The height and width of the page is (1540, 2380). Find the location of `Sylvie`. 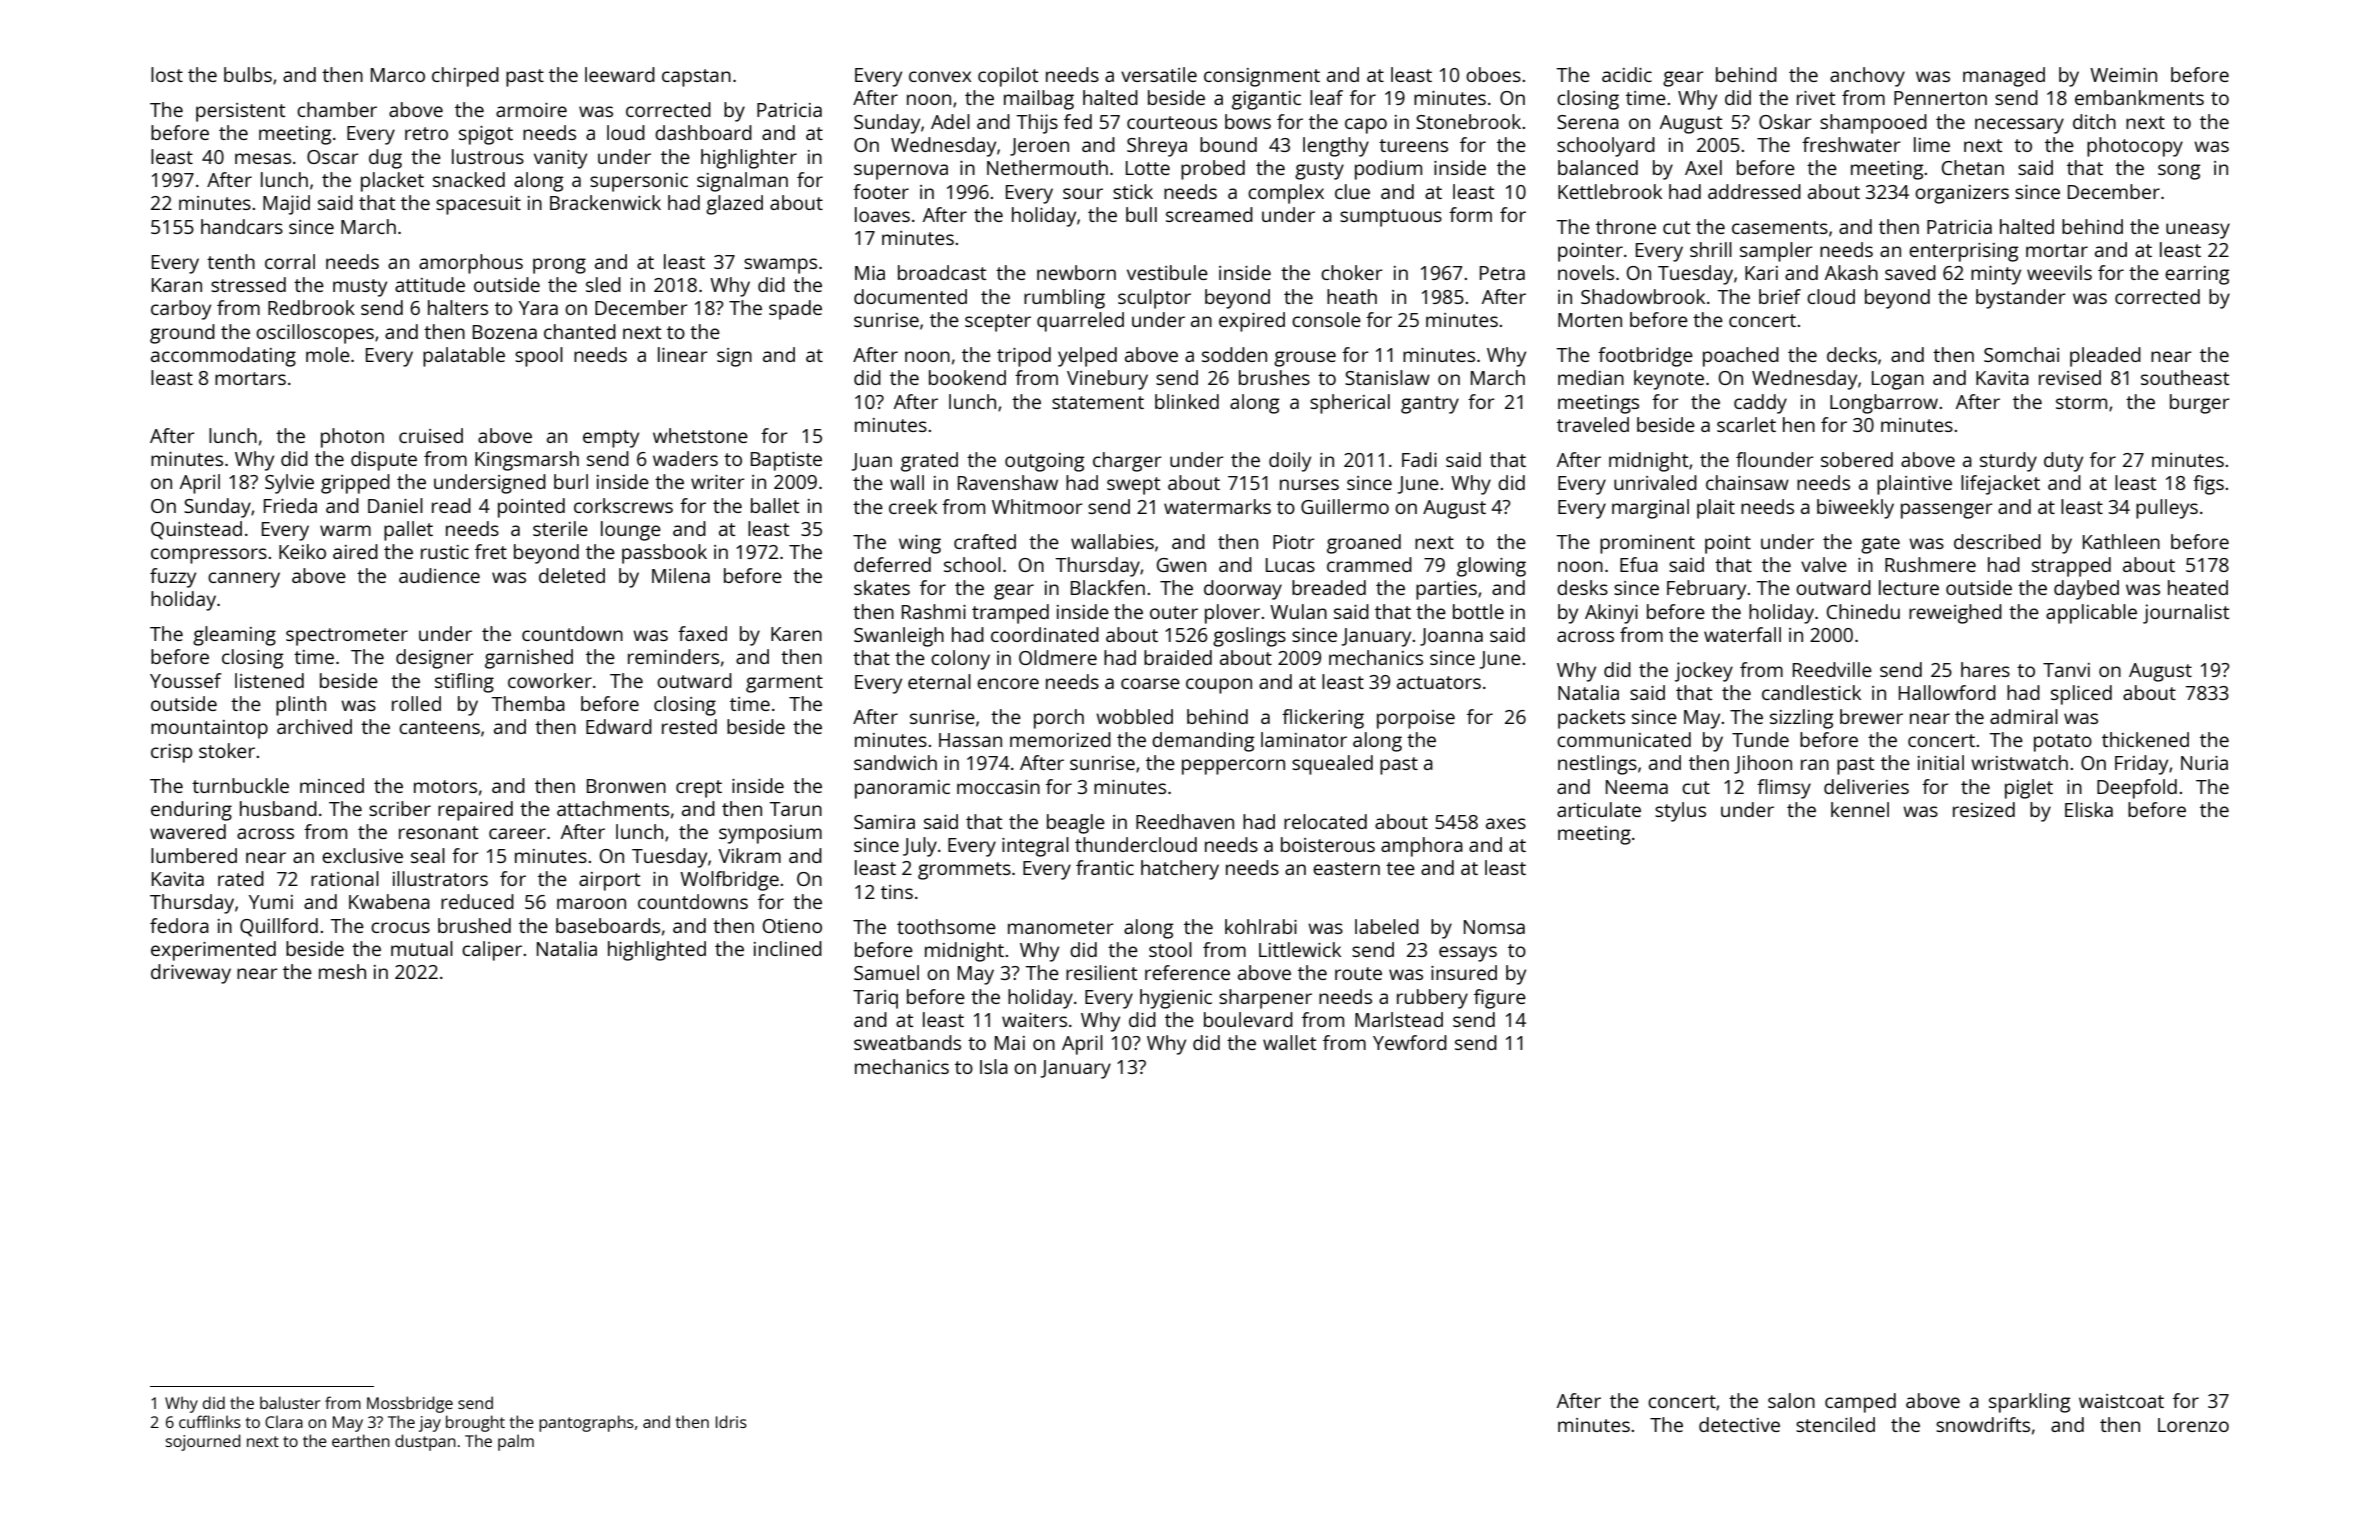

Sylvie is located at coordinates (289, 484).
